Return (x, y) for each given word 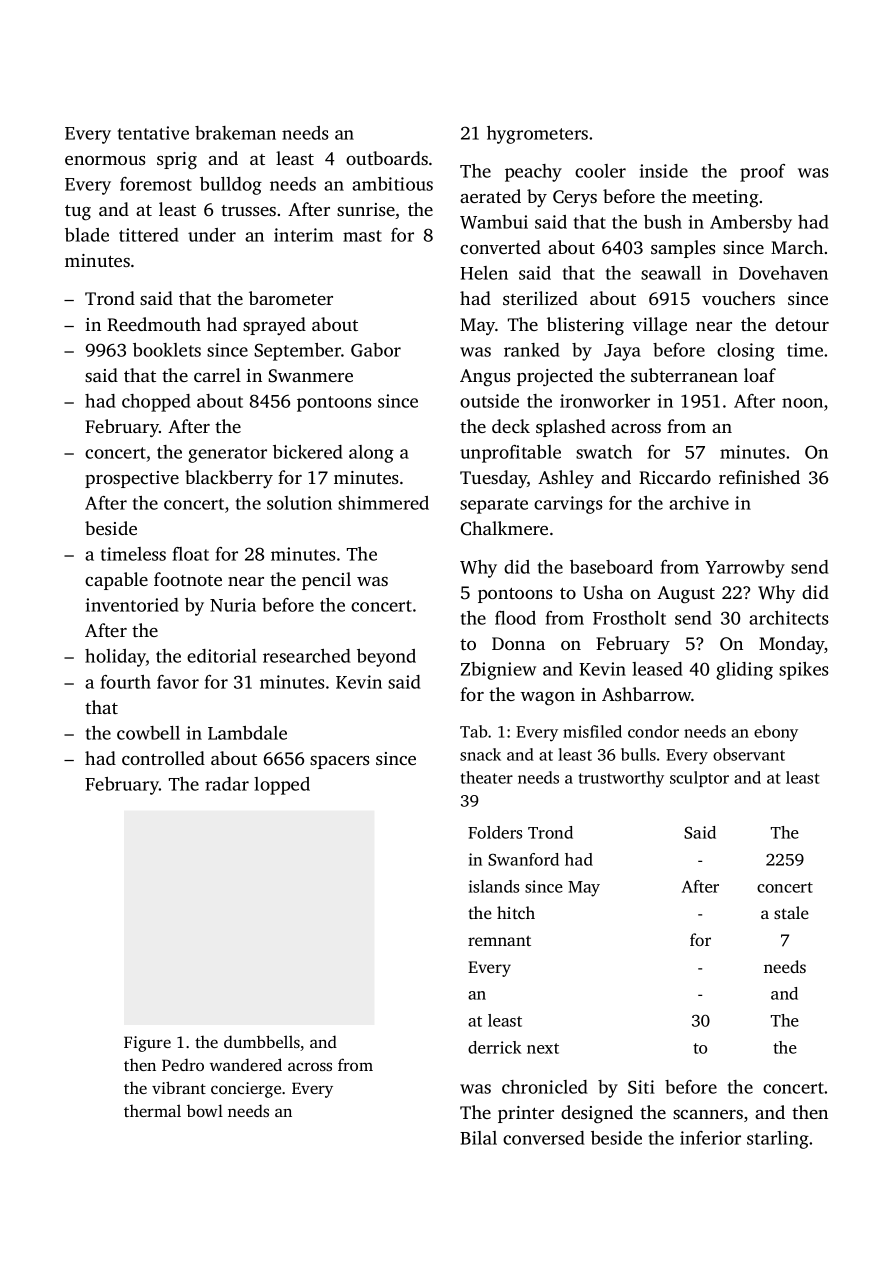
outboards (387, 158)
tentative (153, 133)
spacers (340, 762)
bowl (205, 1110)
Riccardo (675, 477)
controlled (163, 758)
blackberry (229, 479)
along (371, 454)
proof (762, 173)
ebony (776, 733)
